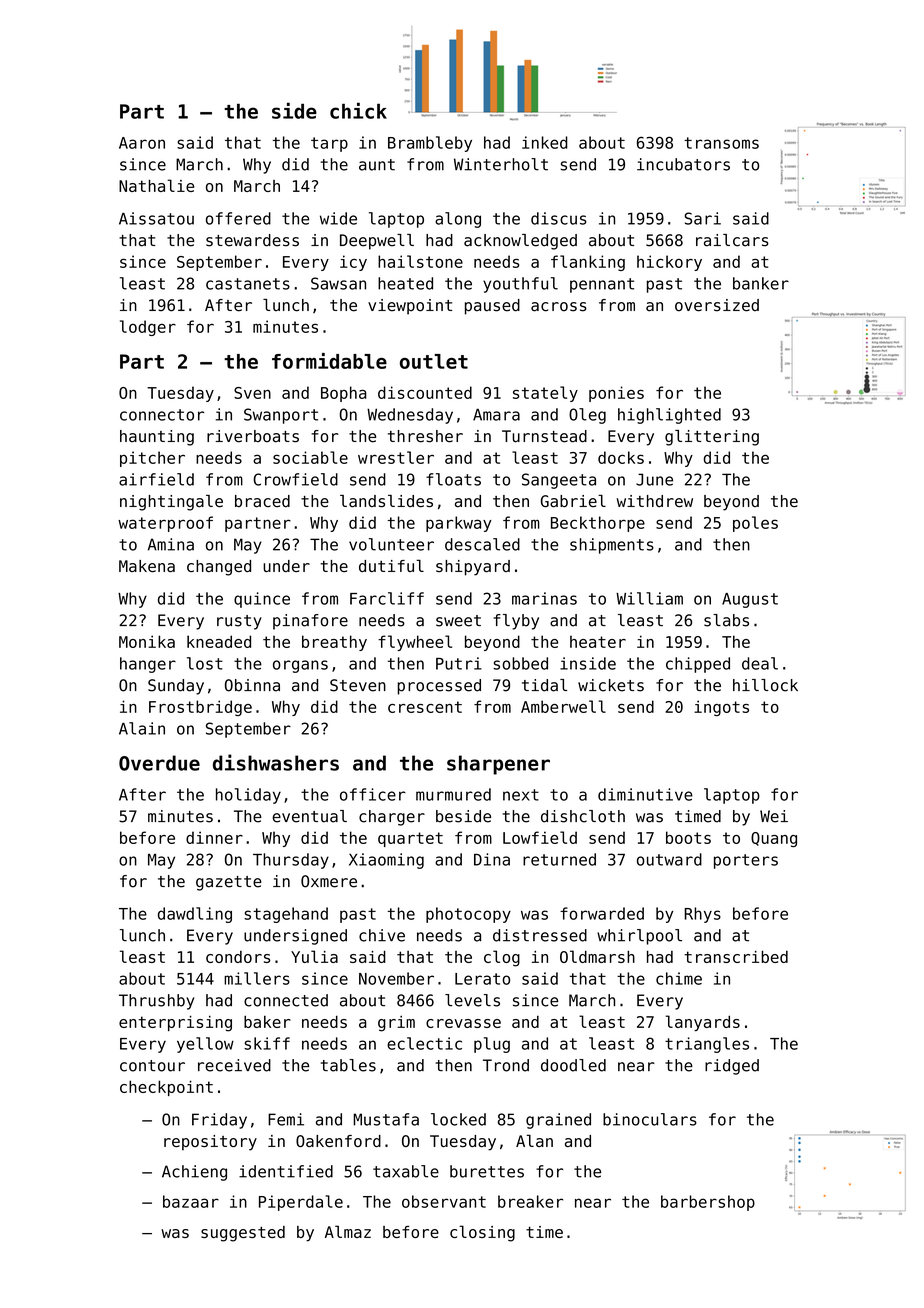  What do you see at coordinates (348, 1231) in the screenshot?
I see `Almaz` at bounding box center [348, 1231].
